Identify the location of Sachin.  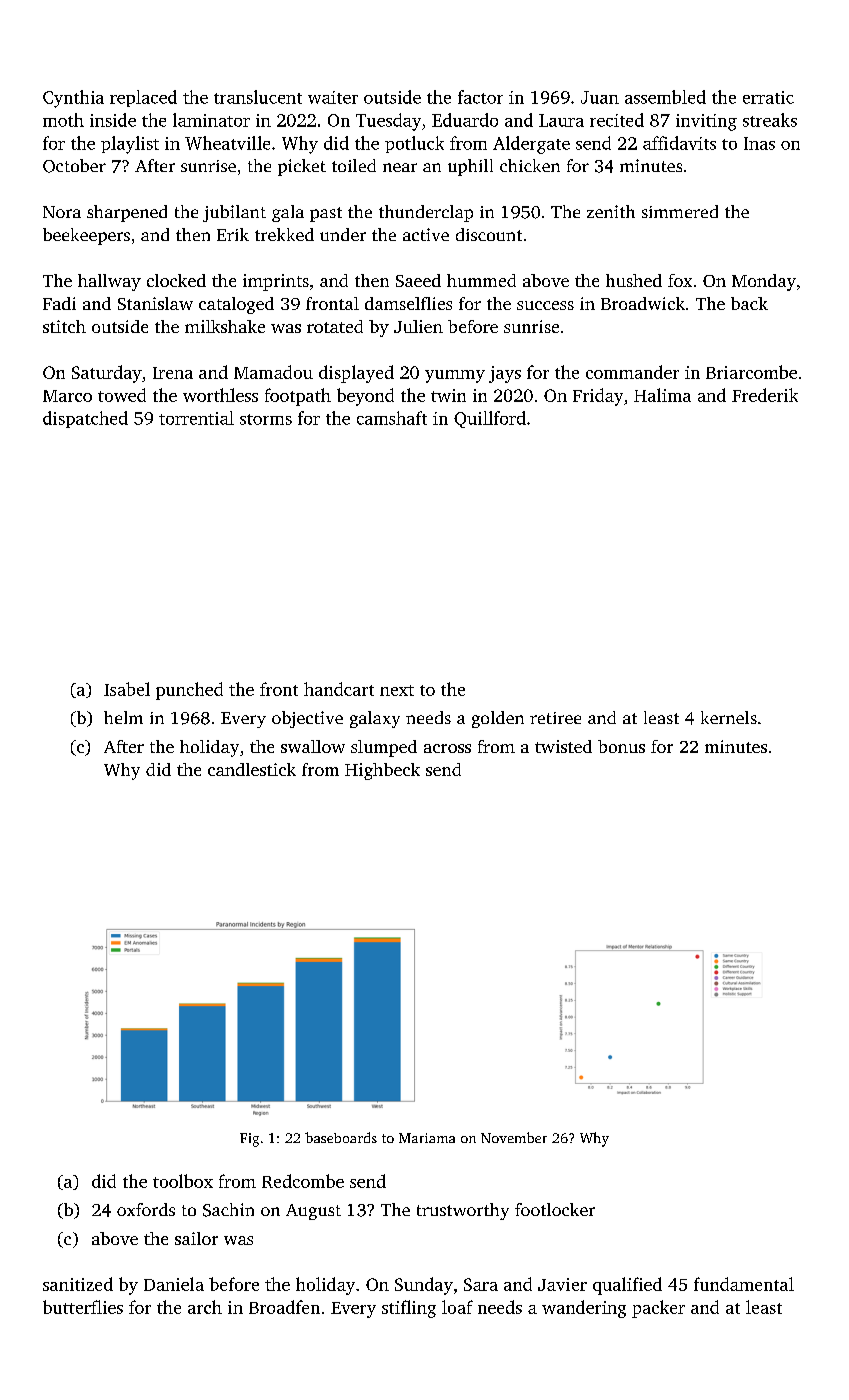
(228, 1210).
